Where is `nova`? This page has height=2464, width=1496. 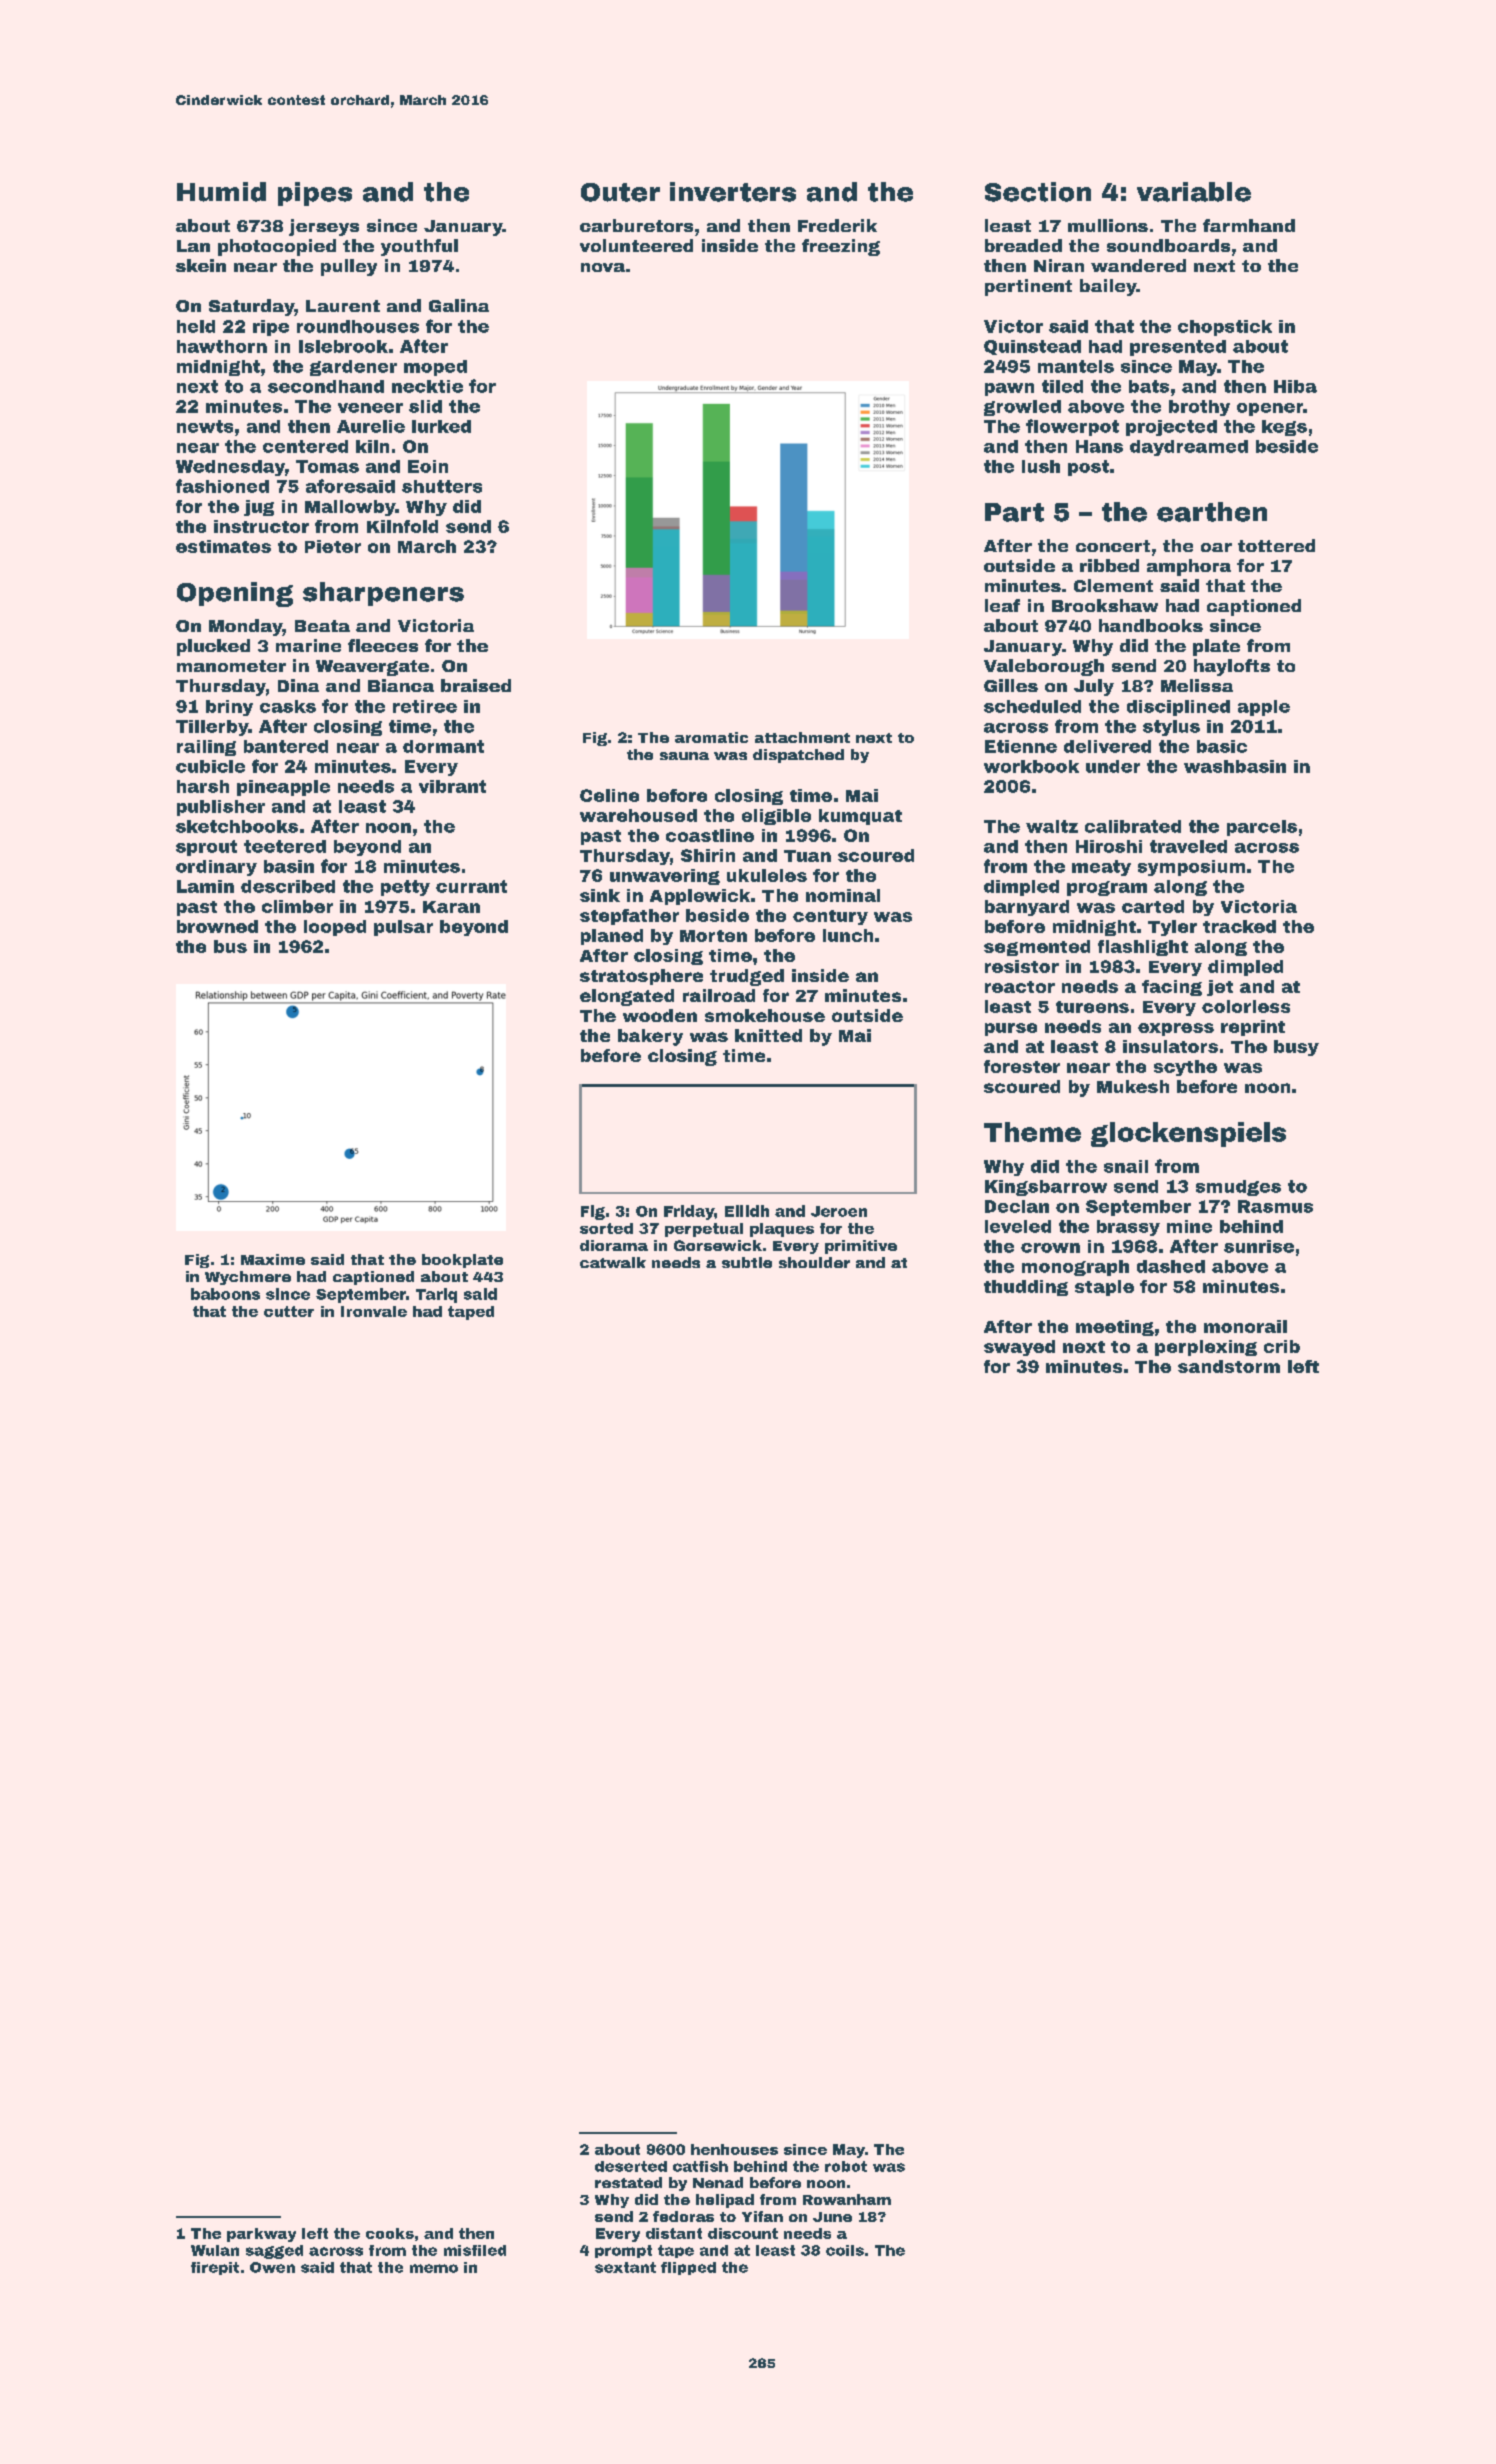
nova is located at coordinates (603, 267).
